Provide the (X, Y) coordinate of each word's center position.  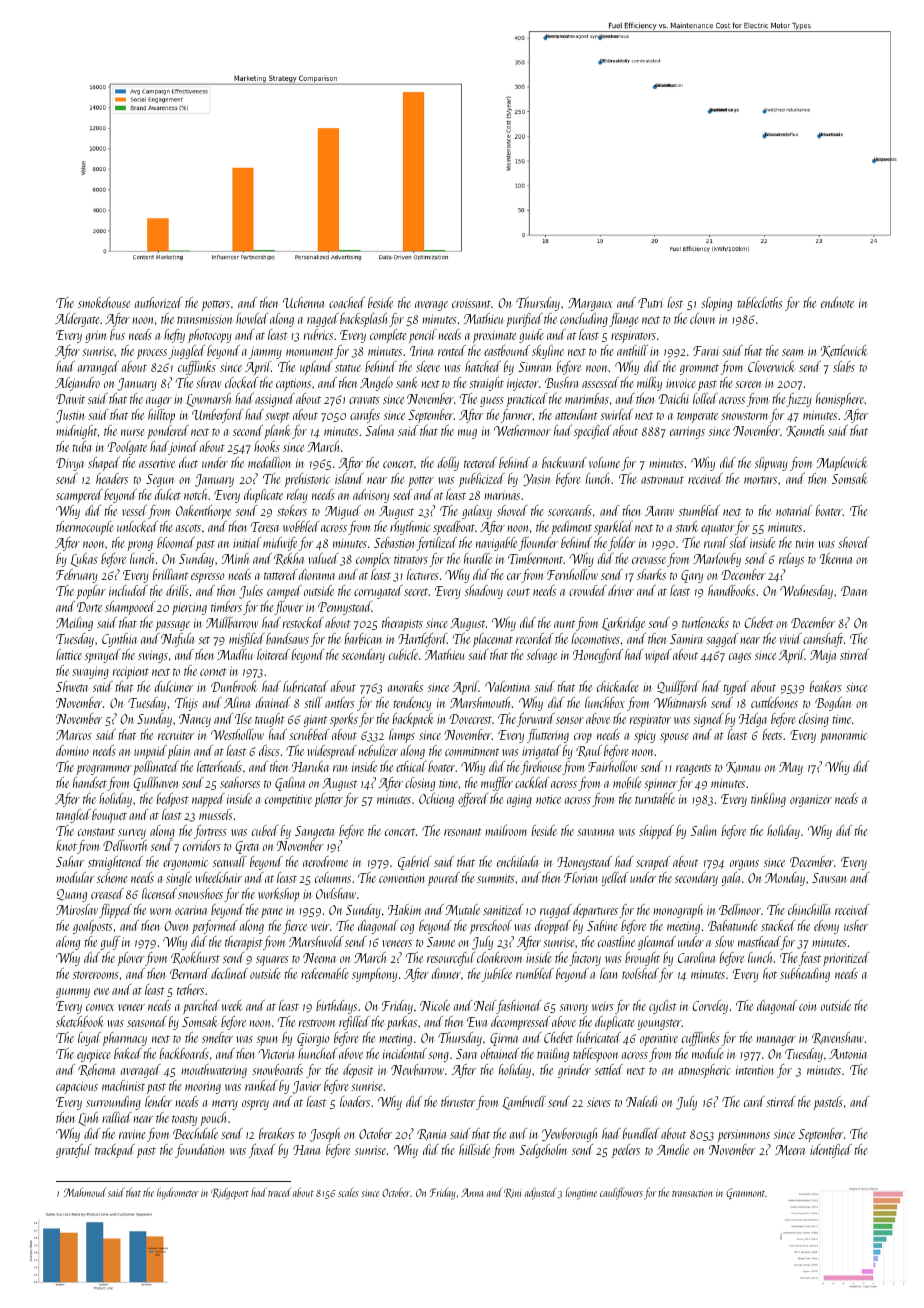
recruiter (176, 735)
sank (406, 382)
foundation (199, 1151)
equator (718, 529)
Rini (513, 1193)
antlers (340, 702)
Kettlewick (844, 351)
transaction (692, 1193)
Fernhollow (572, 574)
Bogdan (833, 704)
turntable (655, 798)
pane (272, 913)
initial (247, 542)
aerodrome (325, 861)
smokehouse (104, 302)
